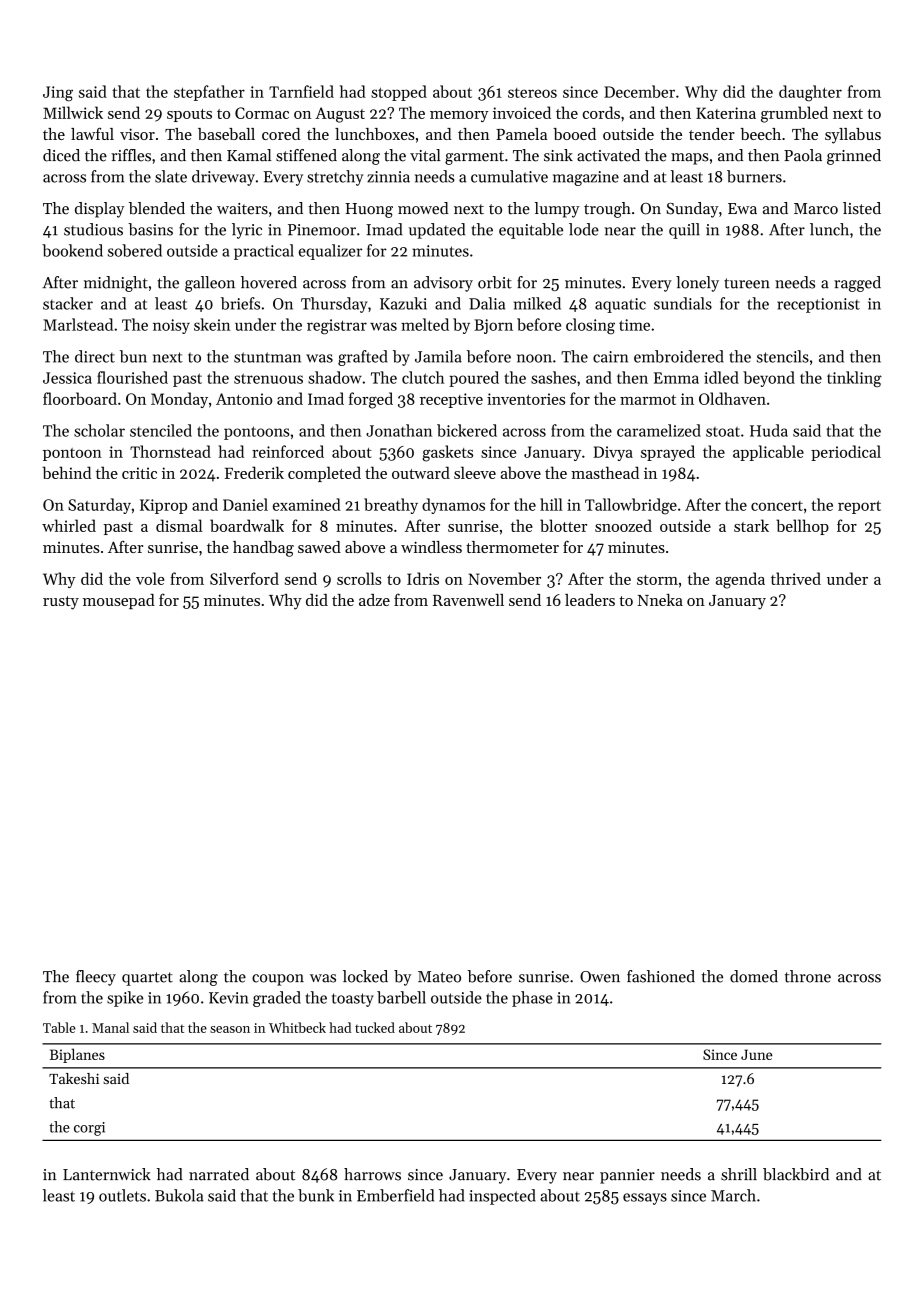 The image size is (924, 1308). I want to click on daughter, so click(810, 93).
